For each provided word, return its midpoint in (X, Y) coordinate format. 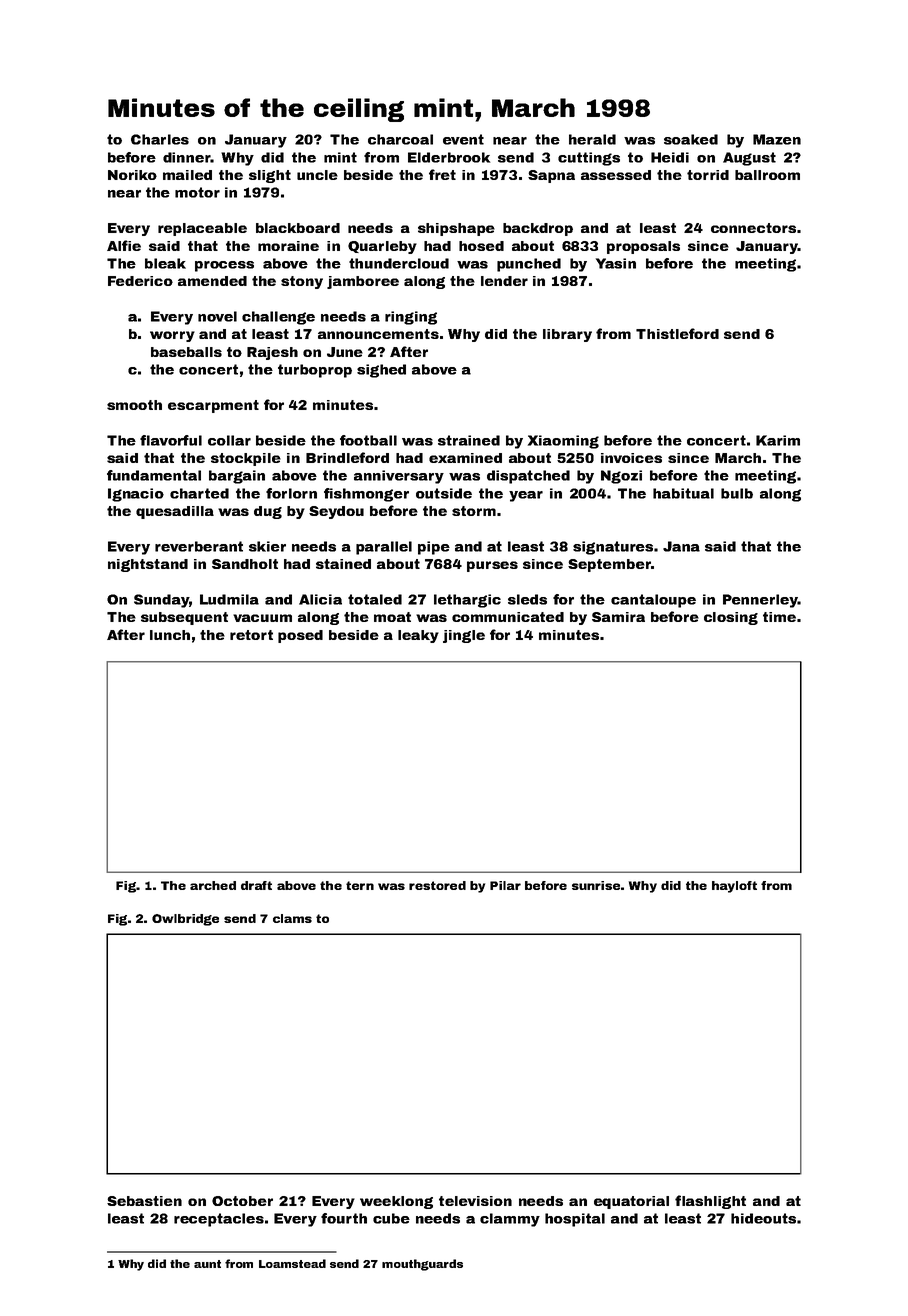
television (475, 1201)
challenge (278, 318)
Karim (778, 440)
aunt (207, 1264)
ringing (411, 318)
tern (360, 885)
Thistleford (677, 333)
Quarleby (382, 247)
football (368, 440)
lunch (170, 635)
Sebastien (144, 1201)
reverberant (199, 546)
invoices (631, 458)
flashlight (710, 1202)
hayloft (734, 887)
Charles (160, 139)
